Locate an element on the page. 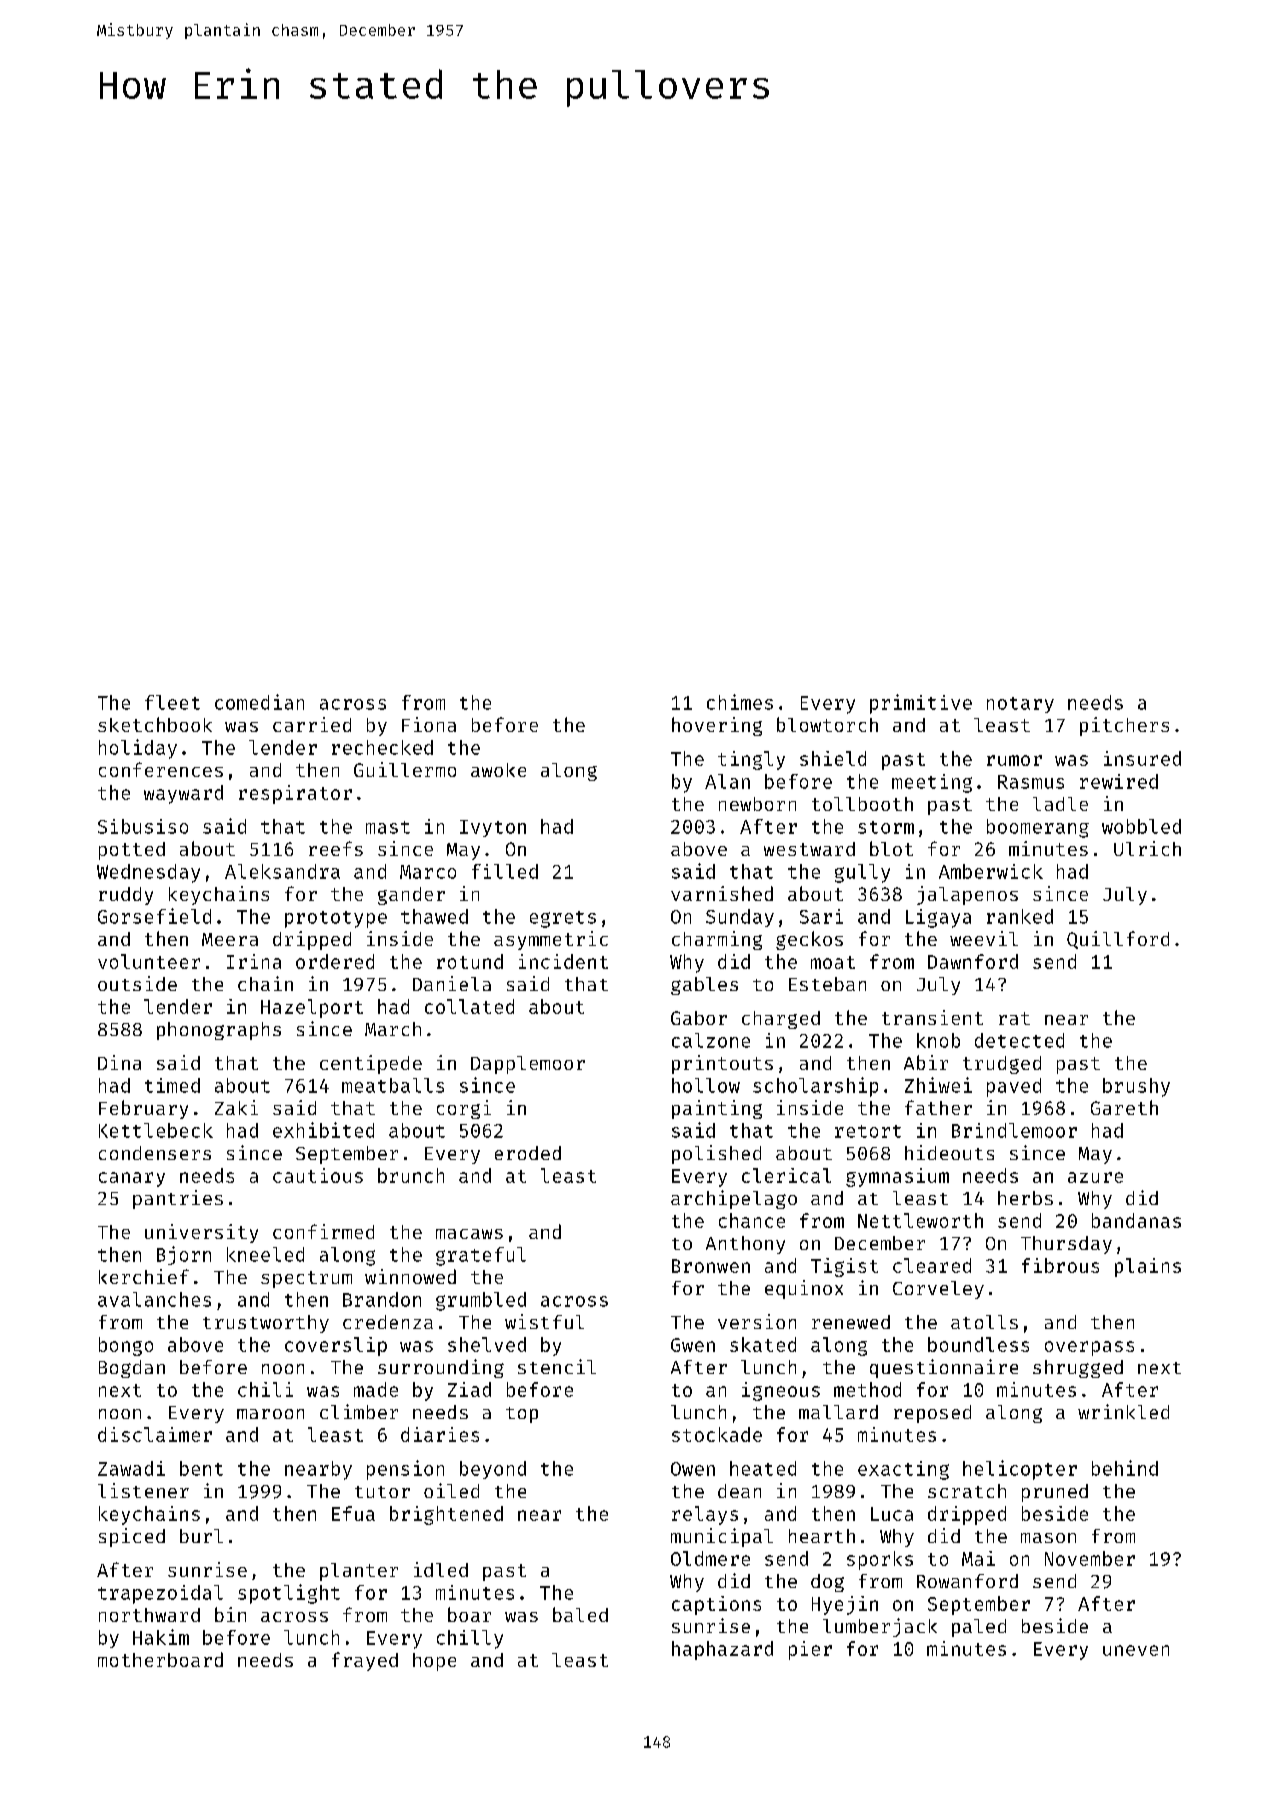 The image size is (1285, 1817). volunteer is located at coordinates (149, 961).
